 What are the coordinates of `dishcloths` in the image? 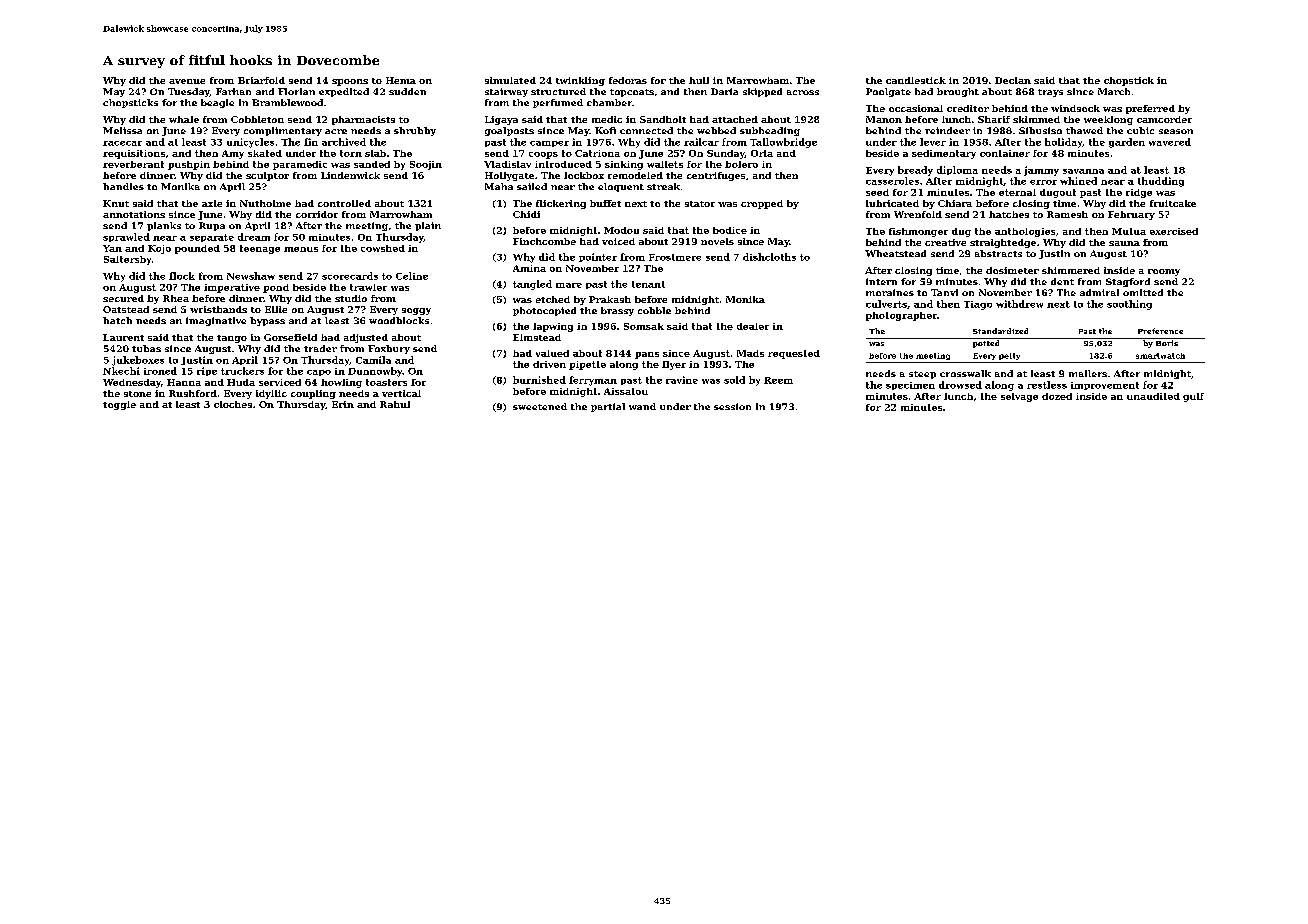 It's located at (769, 257).
